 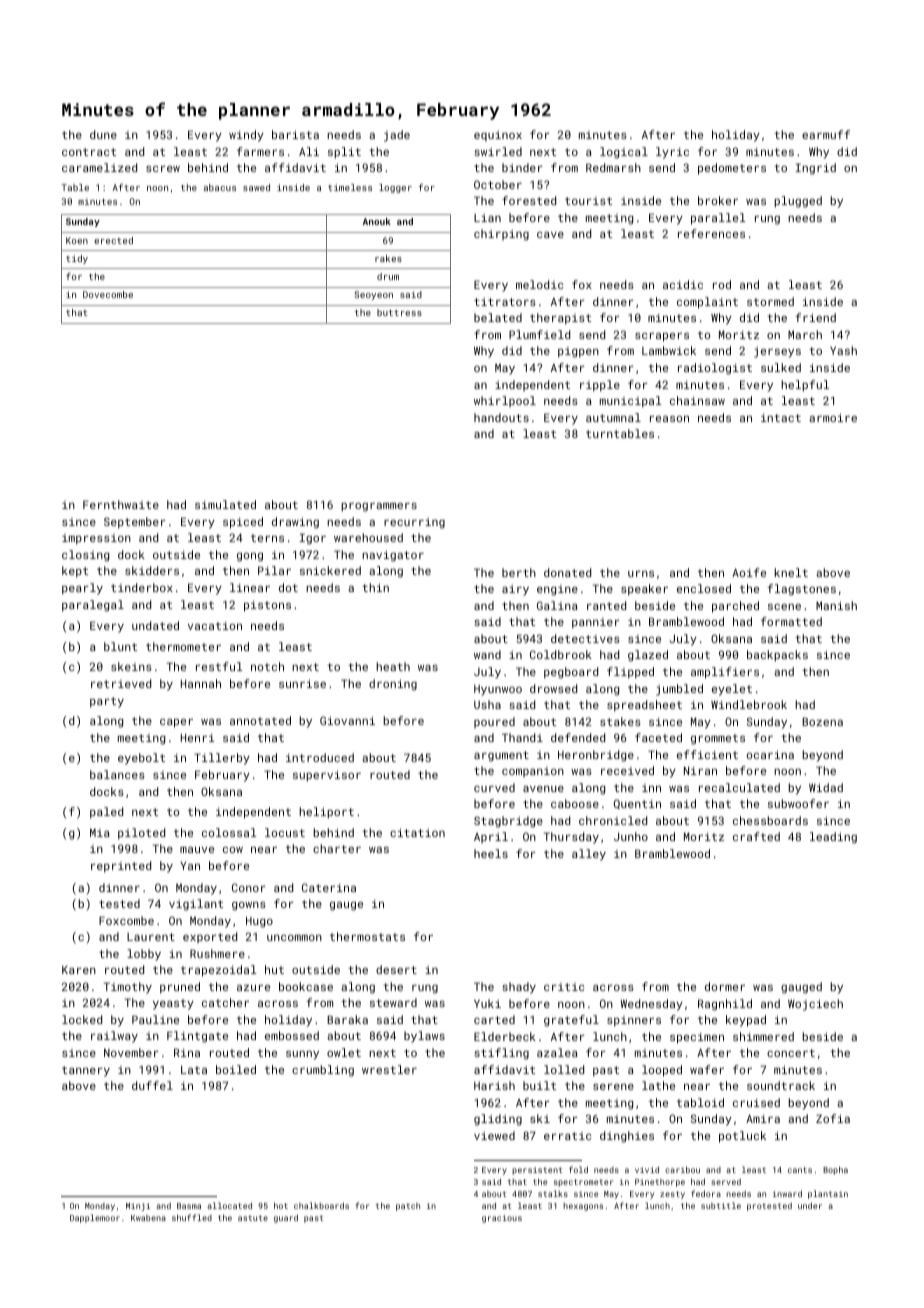 What do you see at coordinates (505, 401) in the page?
I see `whirlpool` at bounding box center [505, 401].
